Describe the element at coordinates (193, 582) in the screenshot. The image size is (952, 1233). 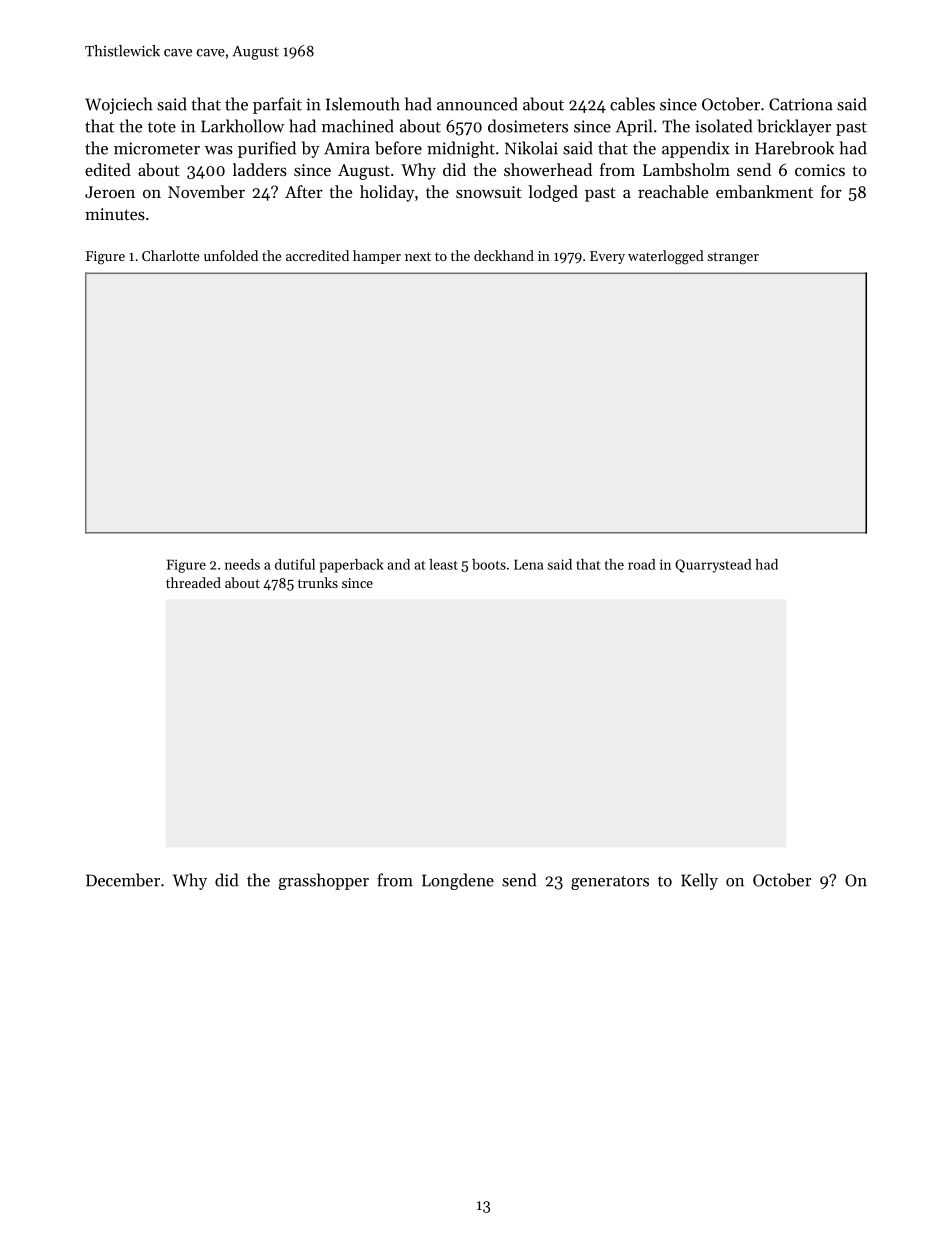
I see `threaded` at that location.
